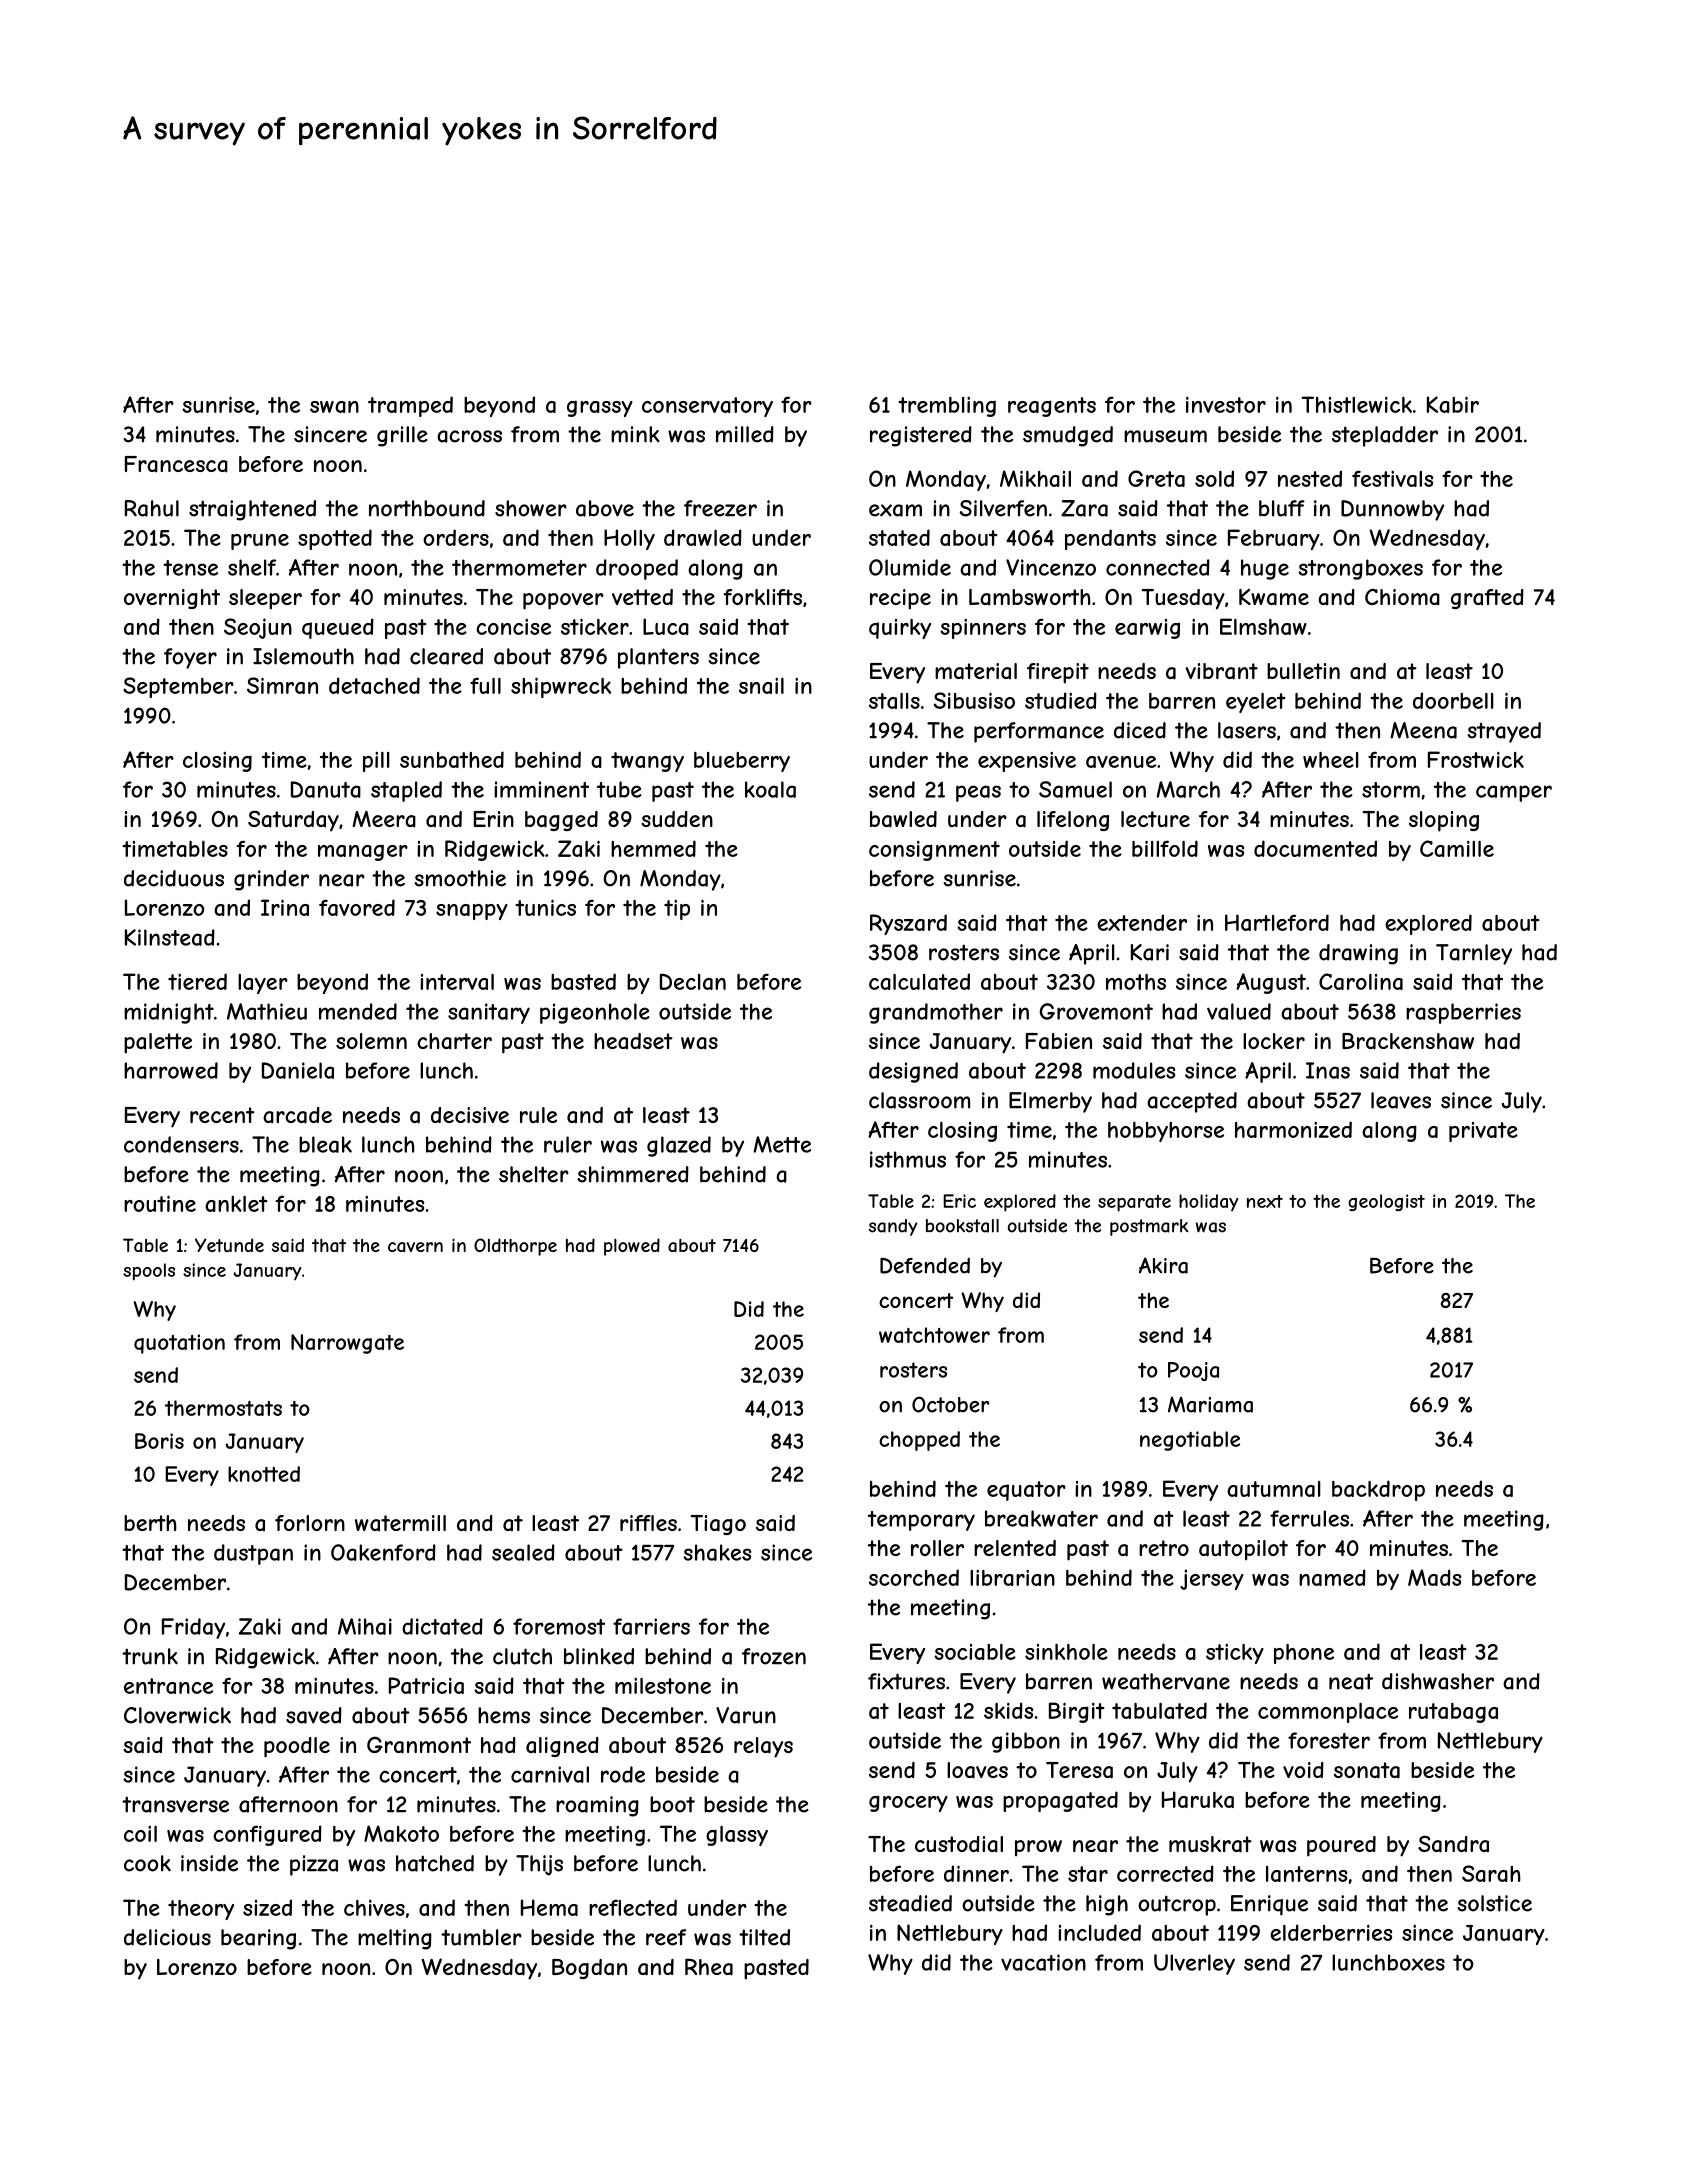 This screenshot has width=1683, height=2178. What do you see at coordinates (707, 407) in the screenshot?
I see `conservatory` at bounding box center [707, 407].
